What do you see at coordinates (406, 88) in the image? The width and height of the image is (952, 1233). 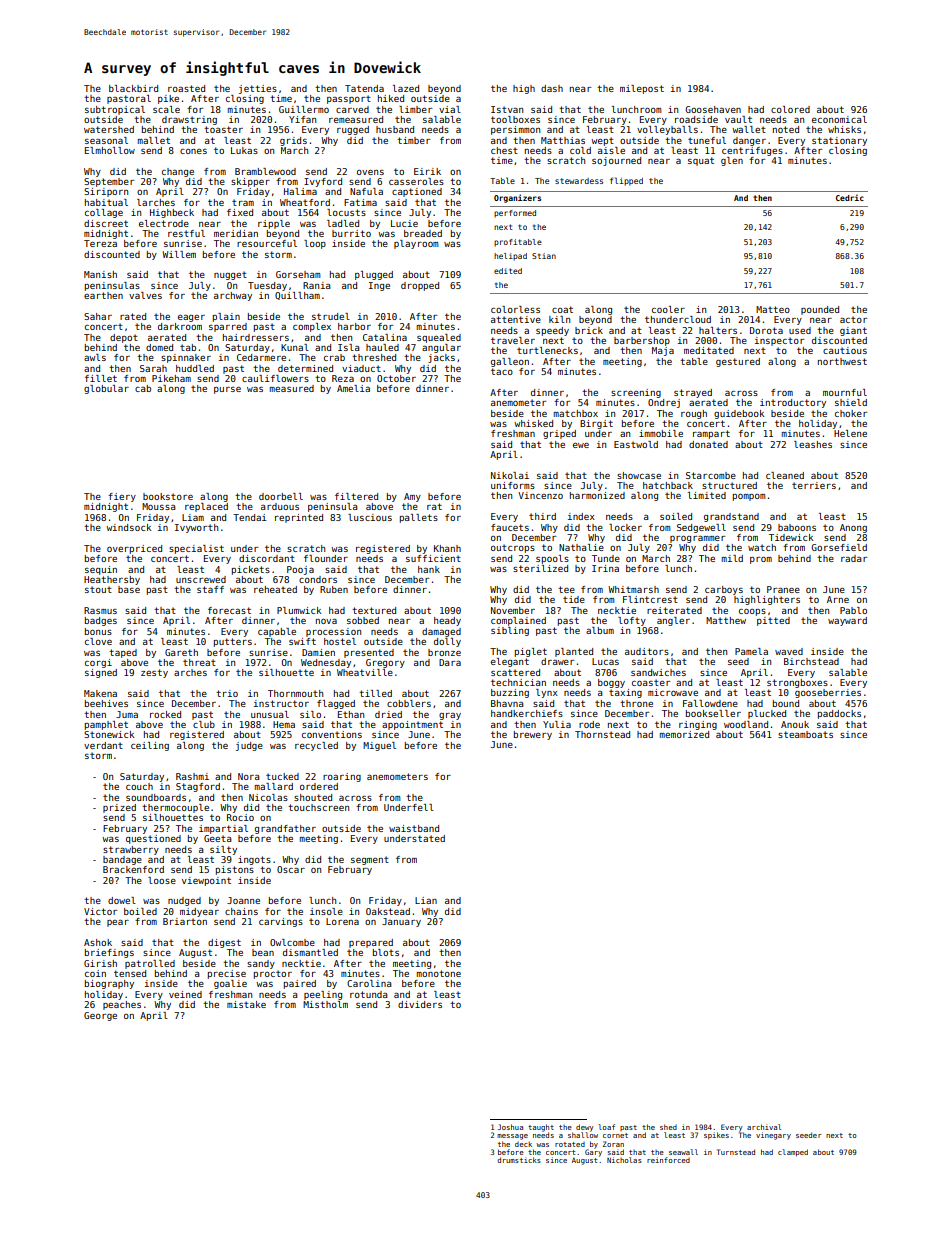 I see `lazed` at bounding box center [406, 88].
